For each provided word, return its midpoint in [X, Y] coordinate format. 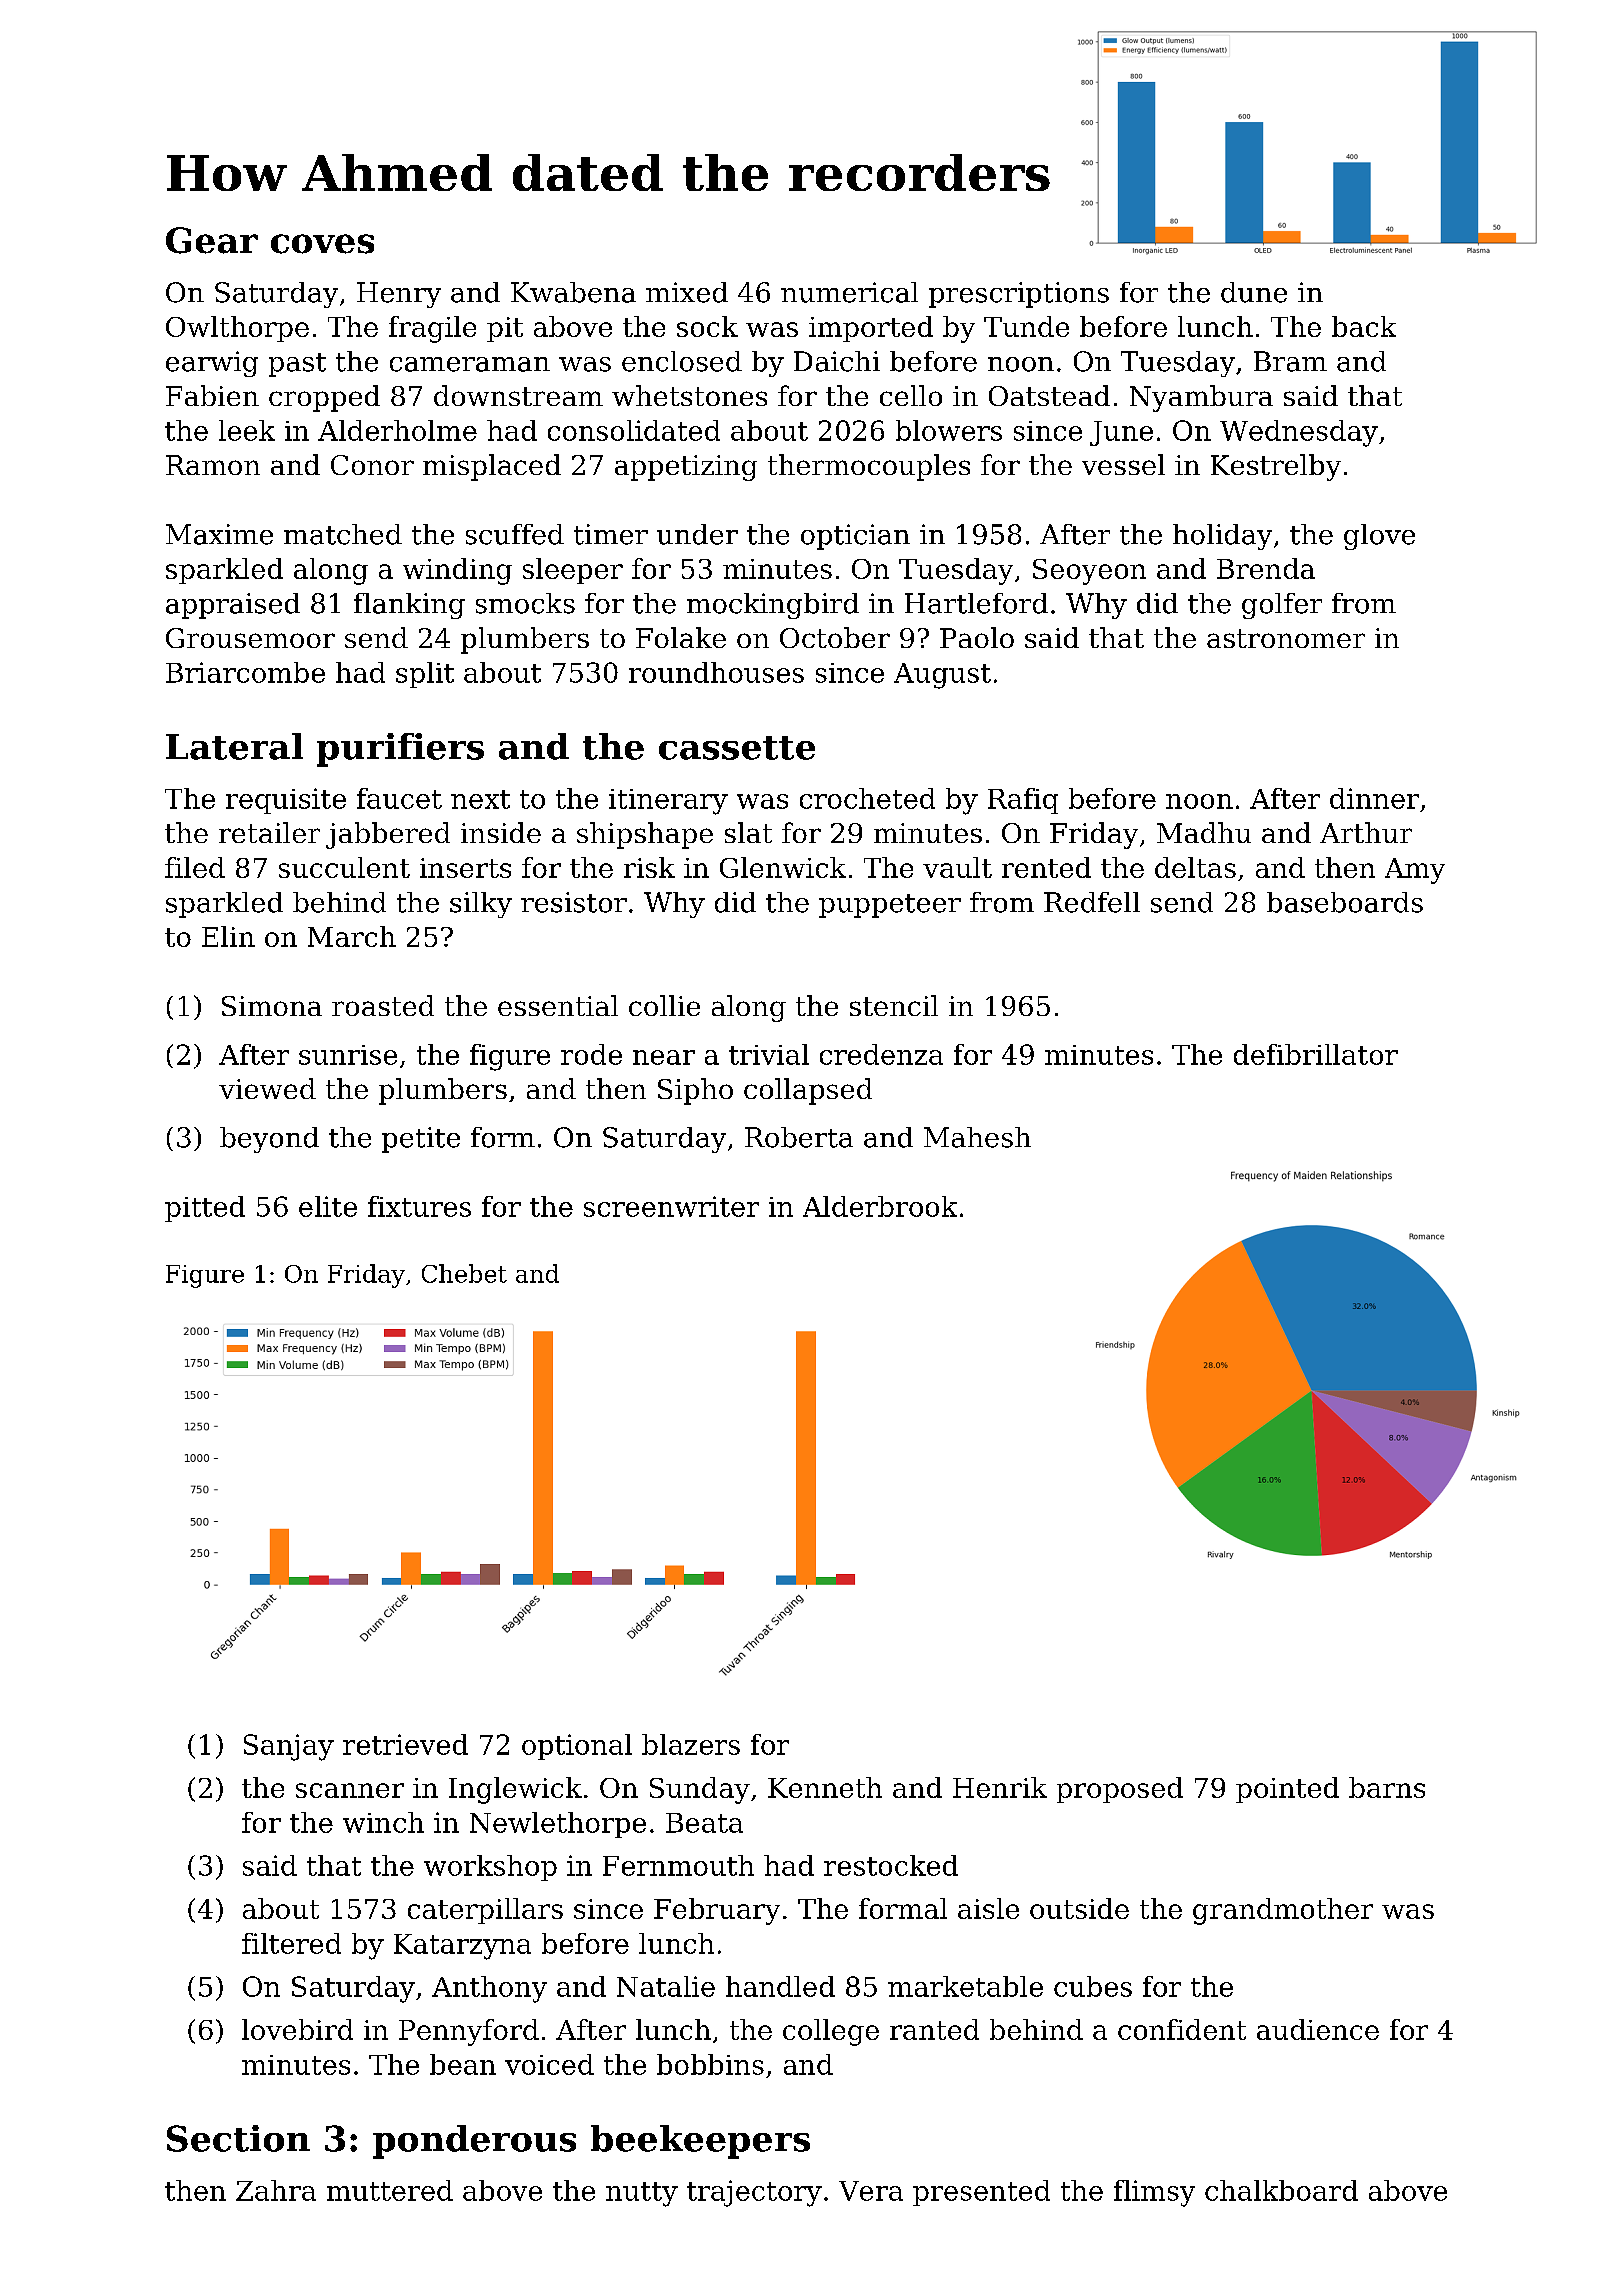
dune [1254, 292]
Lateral [234, 746]
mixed [687, 292]
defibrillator [1316, 1054]
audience [1318, 2029]
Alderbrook [880, 1206]
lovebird [297, 2029]
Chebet [464, 1273]
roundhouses [716, 672]
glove [1379, 537]
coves [322, 244]
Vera [871, 2191]
